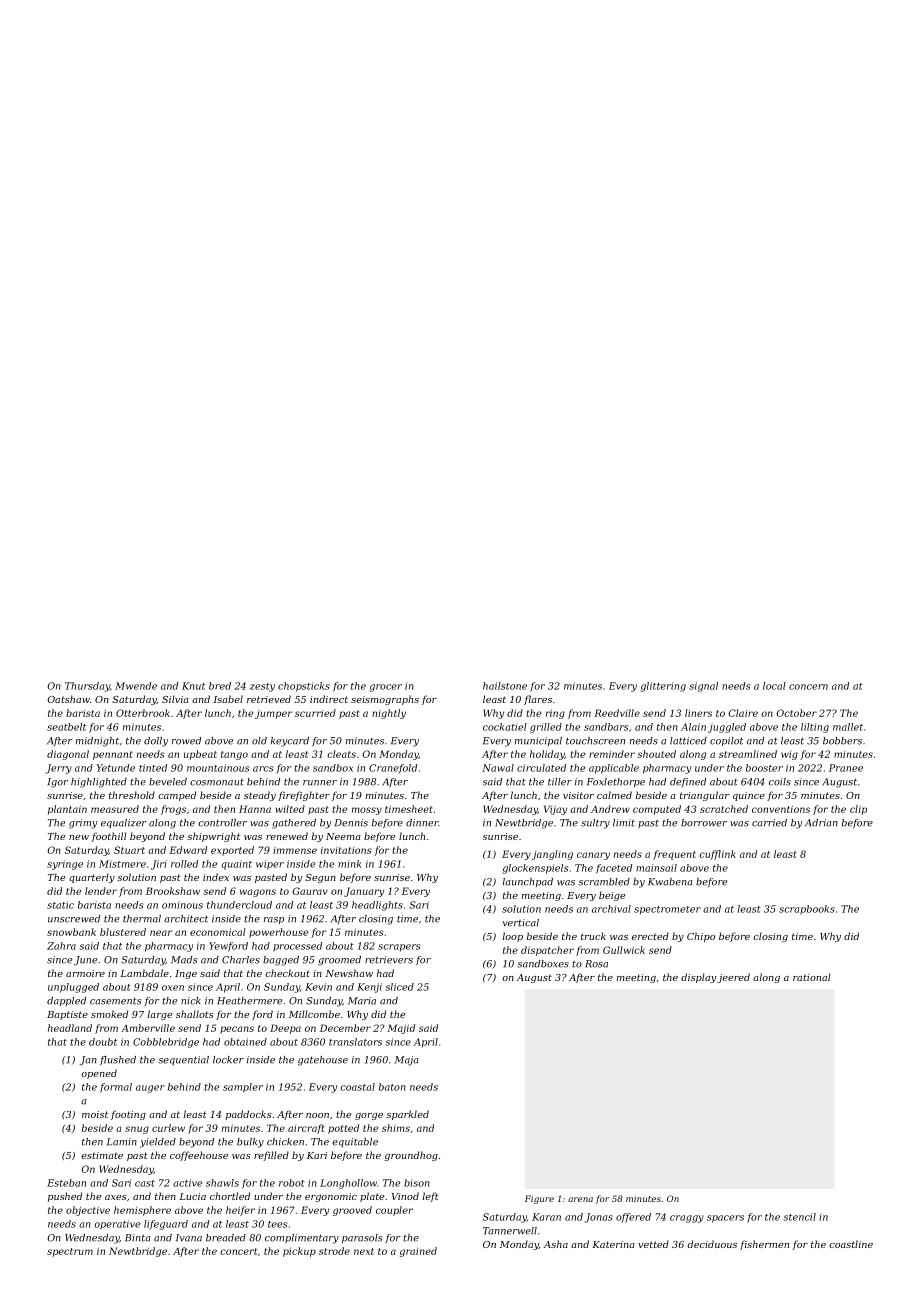 The width and height of the screenshot is (924, 1308). Describe the element at coordinates (115, 1001) in the screenshot. I see `casements` at that location.
